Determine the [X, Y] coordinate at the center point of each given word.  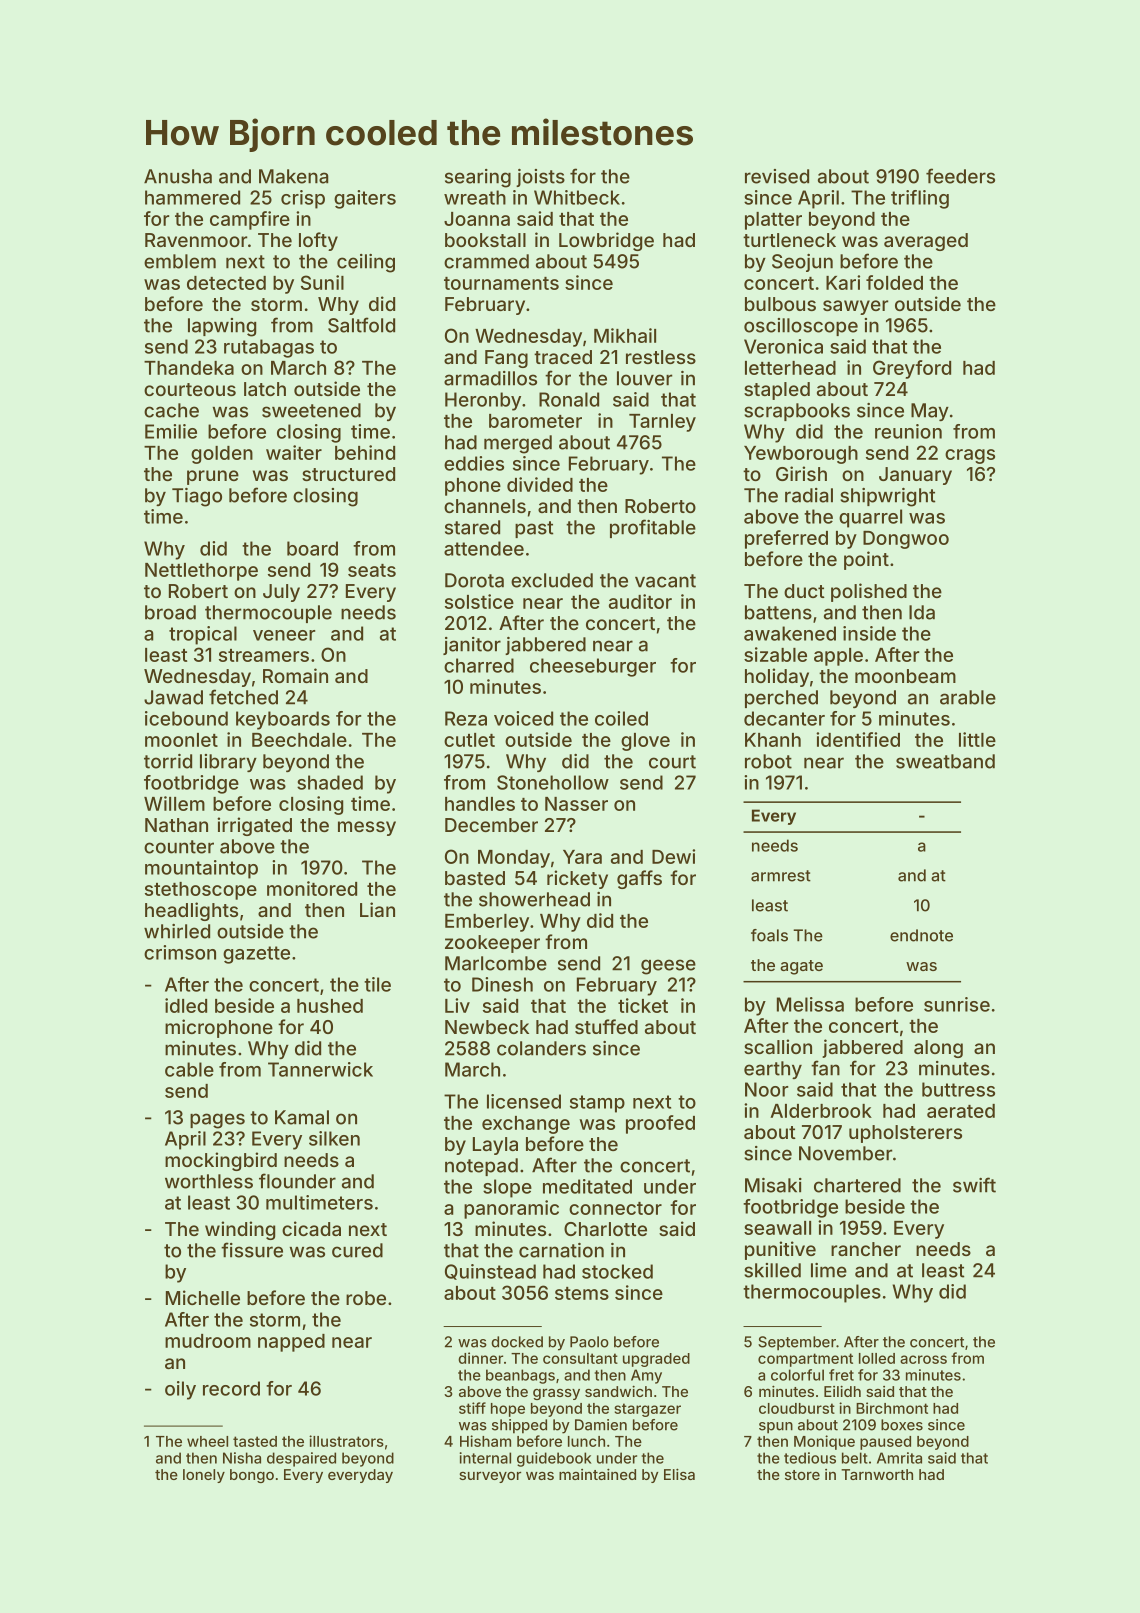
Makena [294, 176]
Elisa [679, 1474]
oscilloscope [801, 327]
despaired [301, 1459]
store [802, 1475]
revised [777, 176]
